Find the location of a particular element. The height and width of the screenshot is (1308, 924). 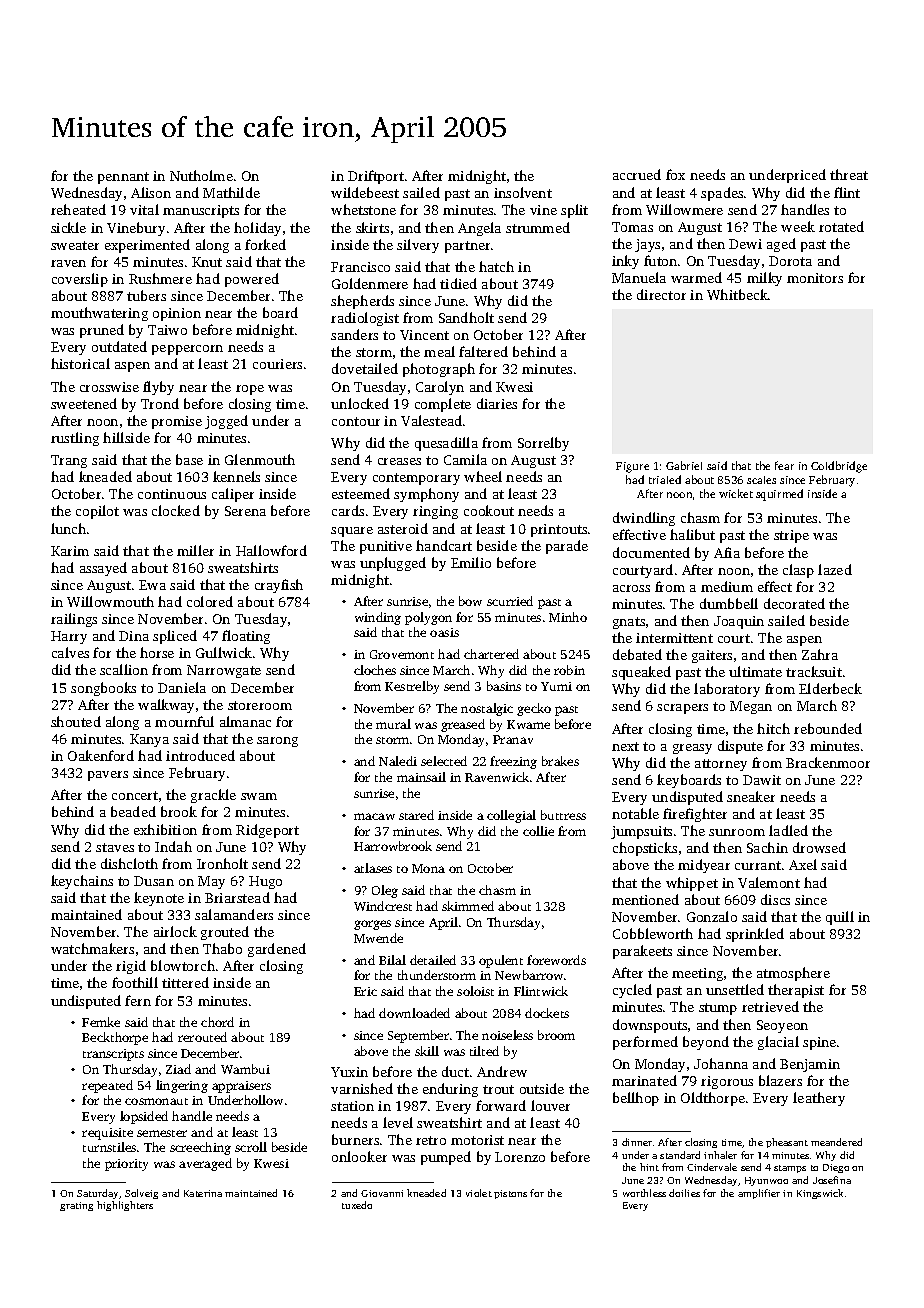

director is located at coordinates (661, 294).
